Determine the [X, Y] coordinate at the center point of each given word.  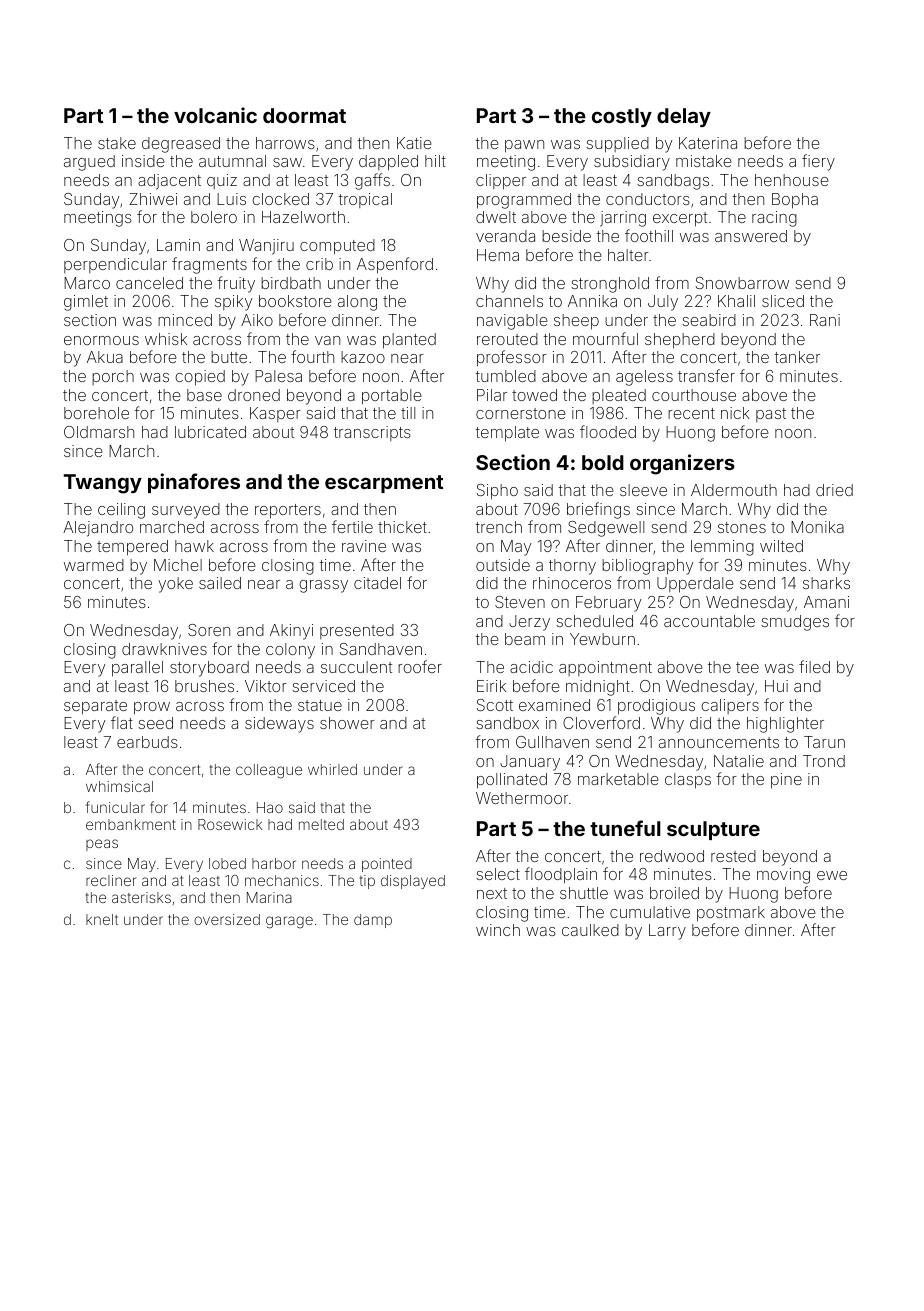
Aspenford [395, 265]
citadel [377, 583]
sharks [826, 583]
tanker [797, 357]
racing [774, 219]
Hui [776, 686]
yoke [175, 585]
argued [89, 163]
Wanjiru [266, 247]
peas [102, 845]
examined [554, 705]
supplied [617, 145]
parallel [137, 669]
